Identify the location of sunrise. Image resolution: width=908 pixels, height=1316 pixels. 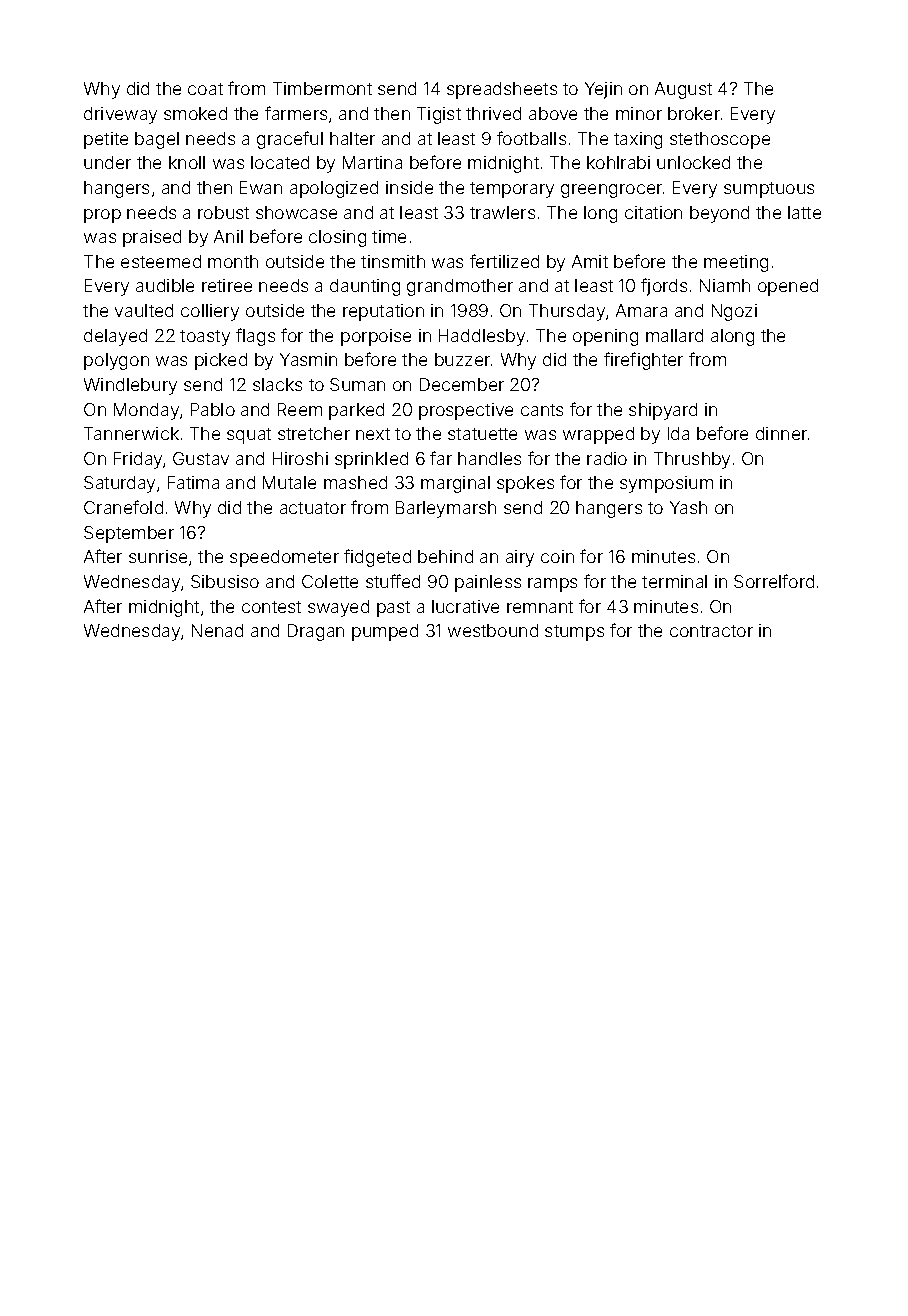
(158, 556).
